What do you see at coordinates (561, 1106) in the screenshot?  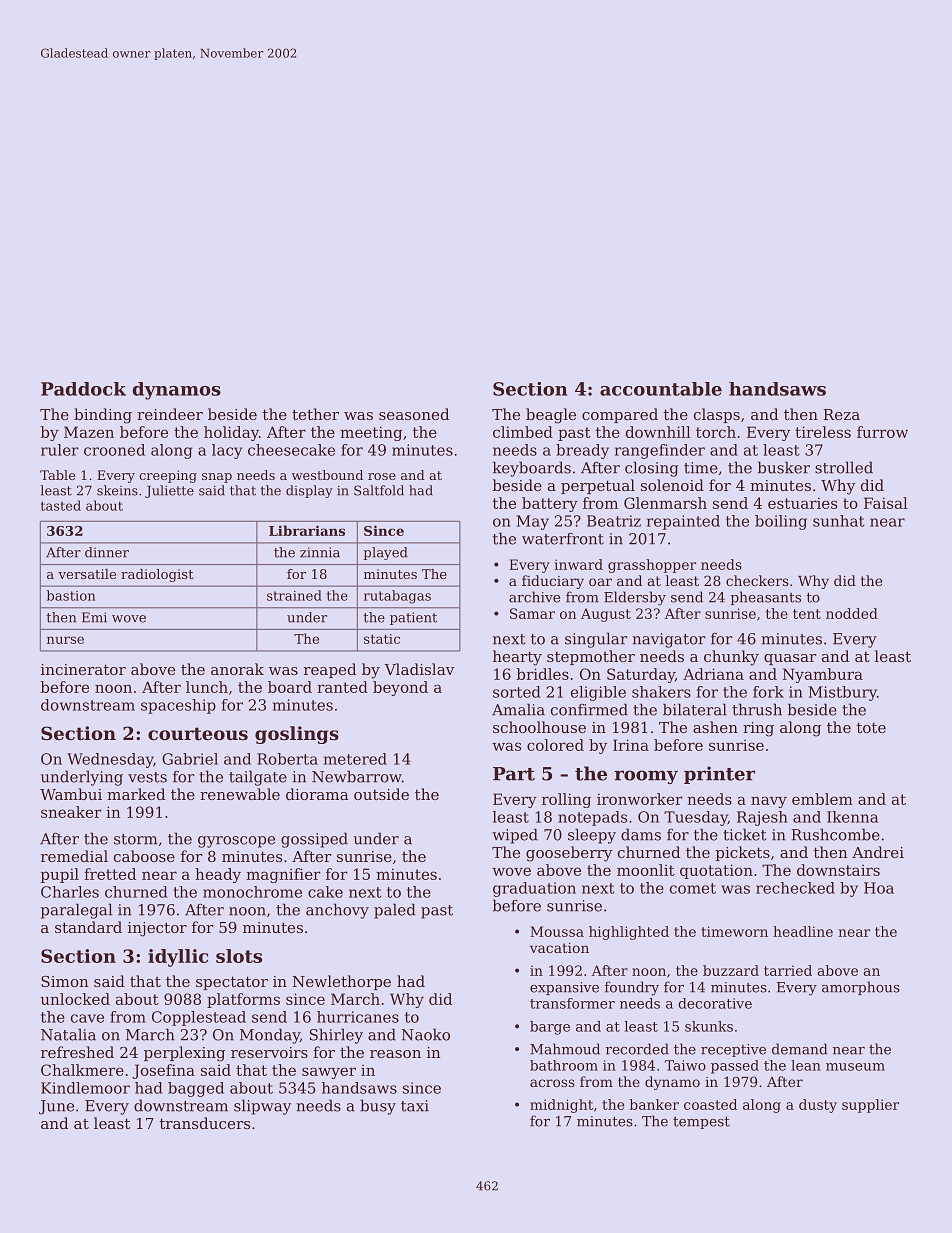 I see `midnight` at bounding box center [561, 1106].
